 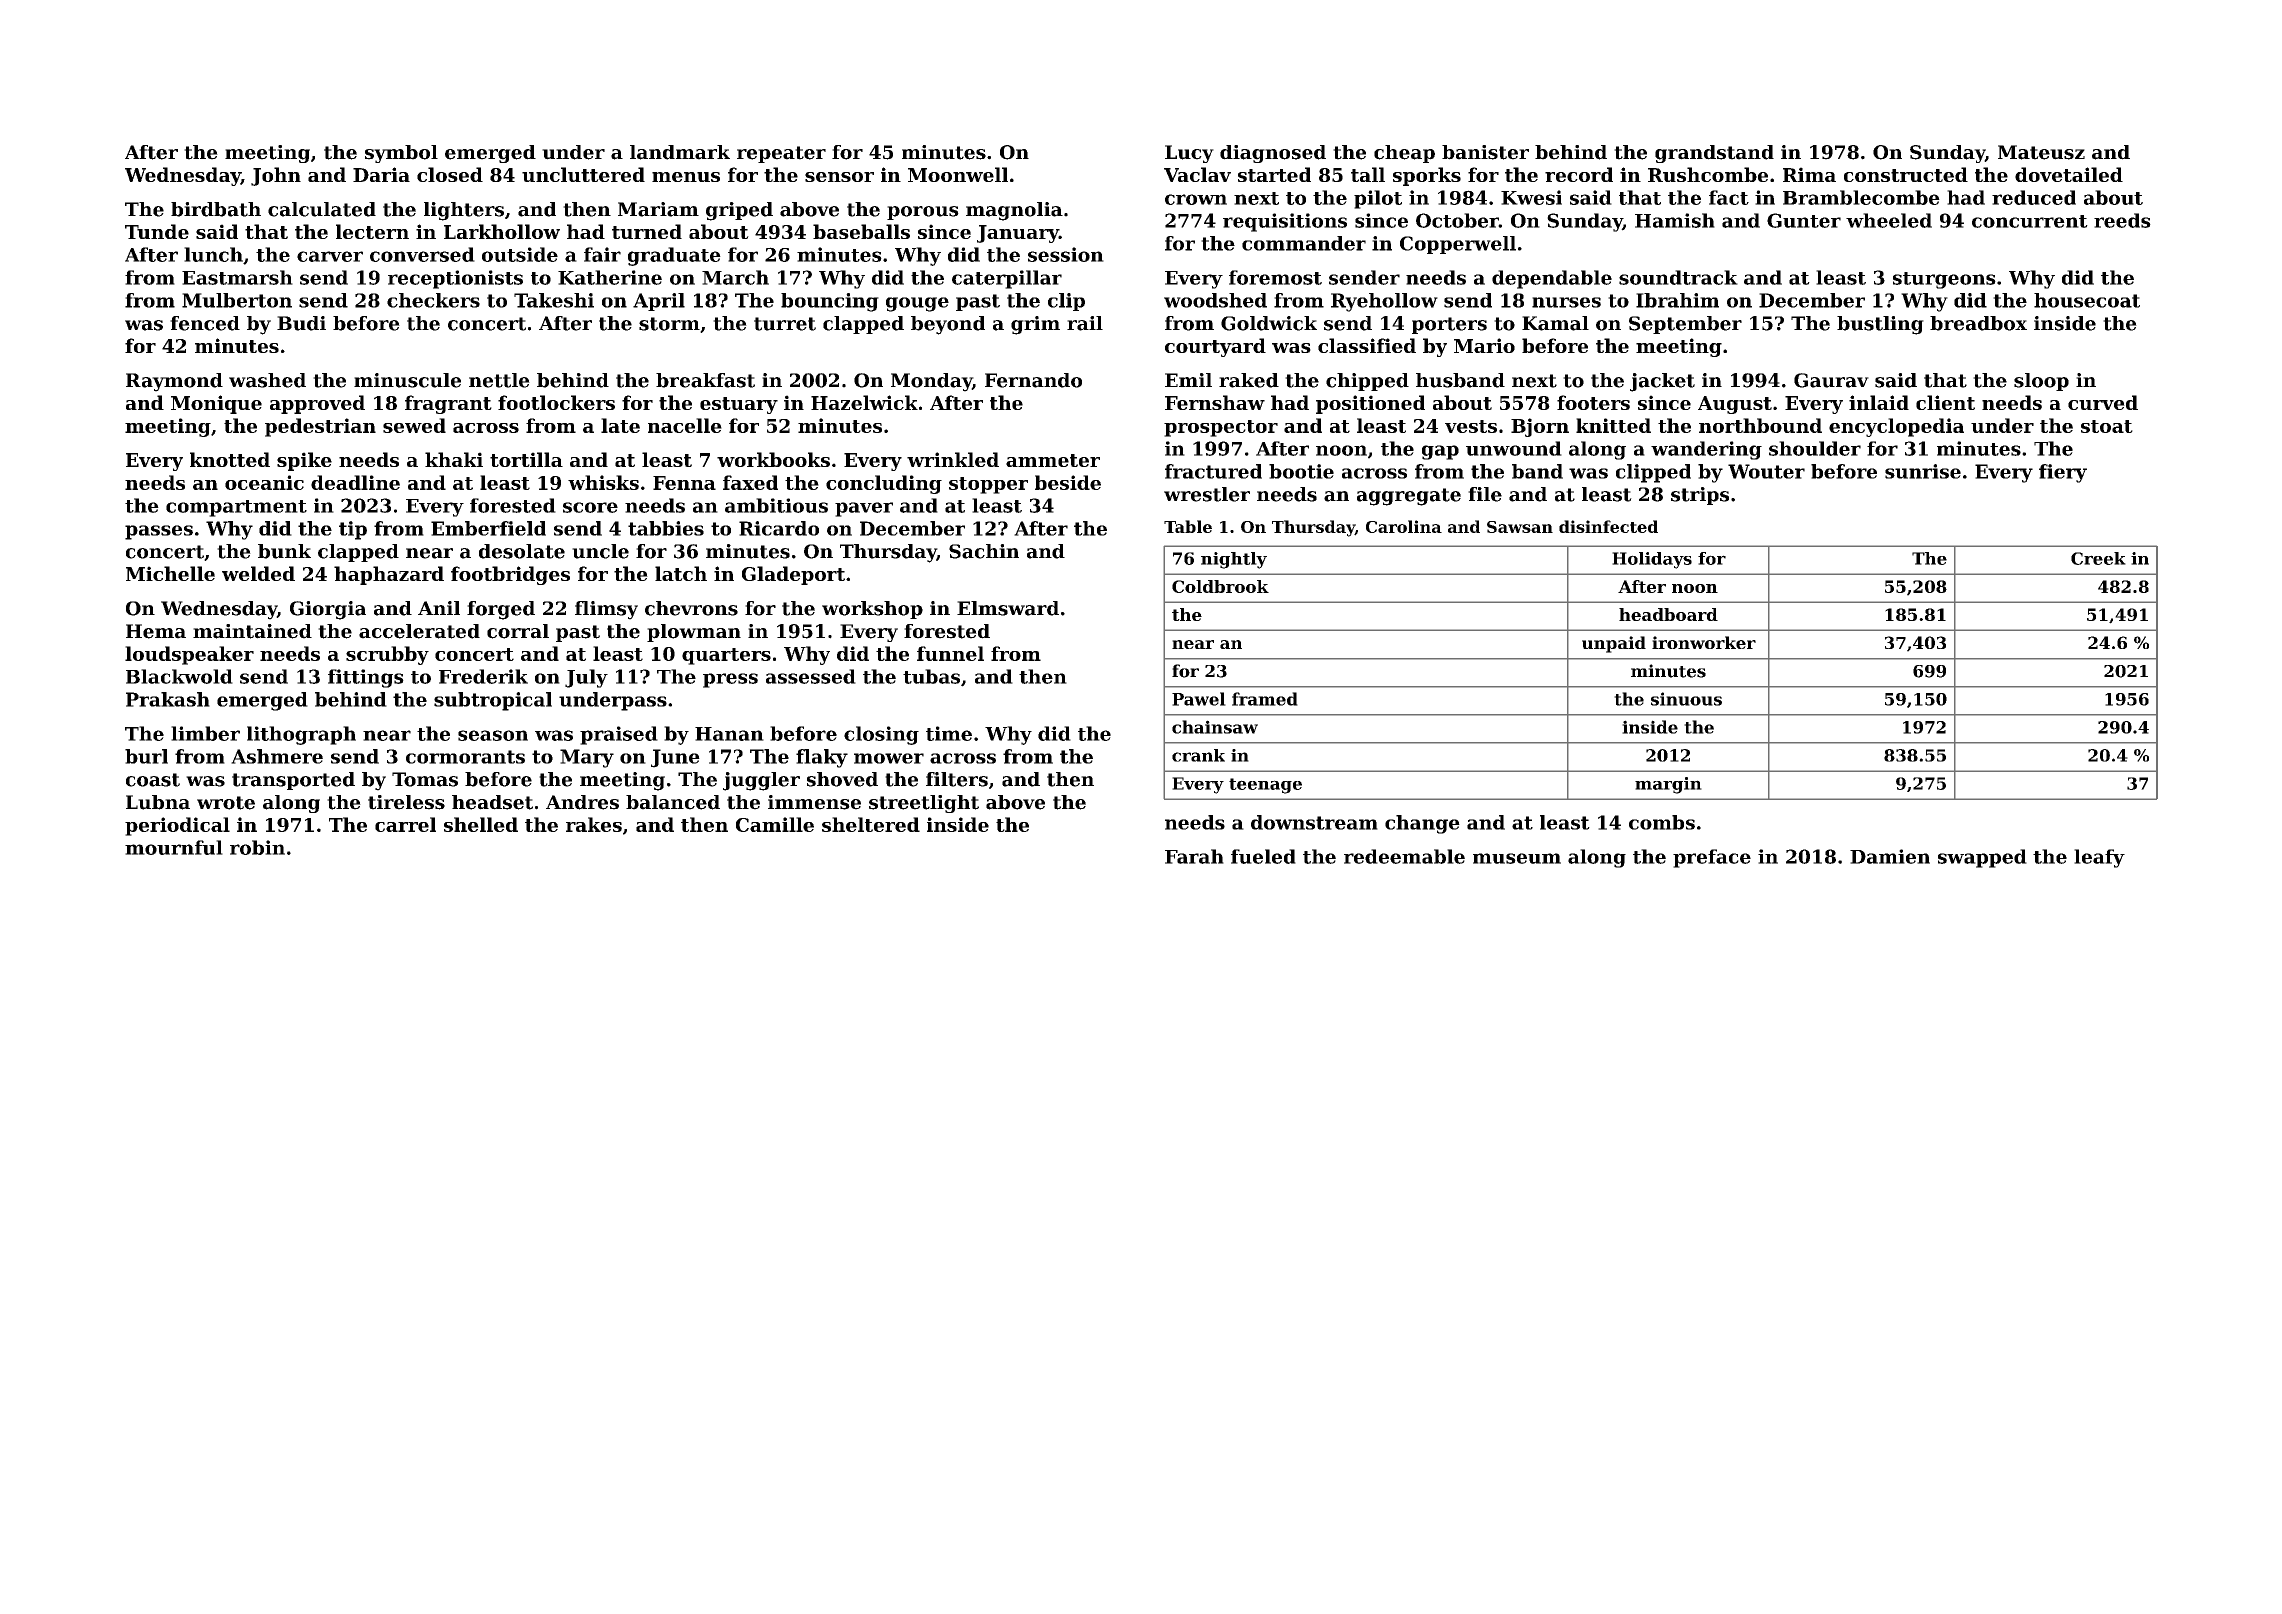 What do you see at coordinates (328, 610) in the page?
I see `Giorgia` at bounding box center [328, 610].
